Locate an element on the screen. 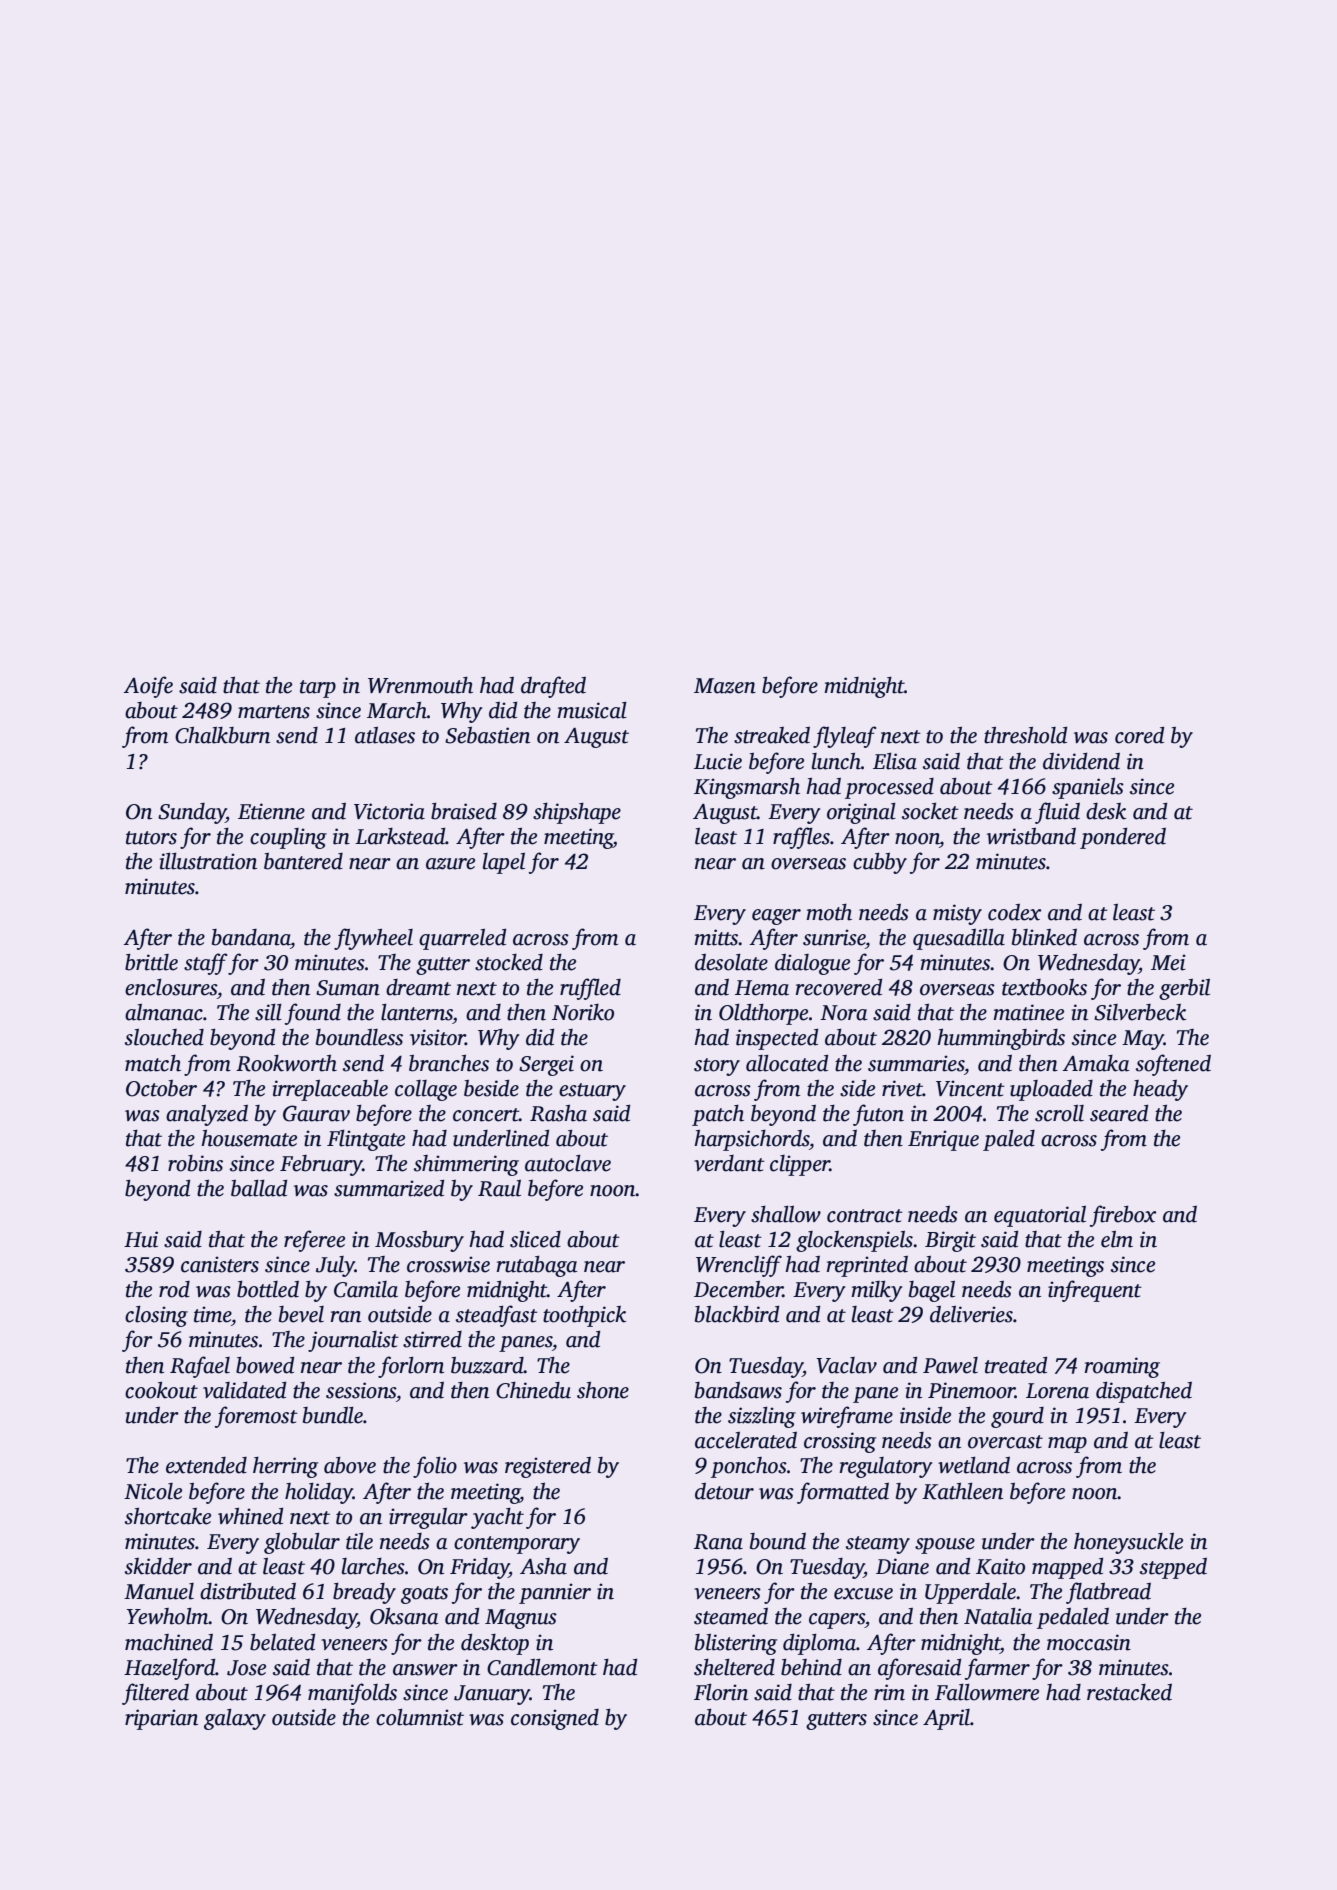  machined is located at coordinates (169, 1642).
